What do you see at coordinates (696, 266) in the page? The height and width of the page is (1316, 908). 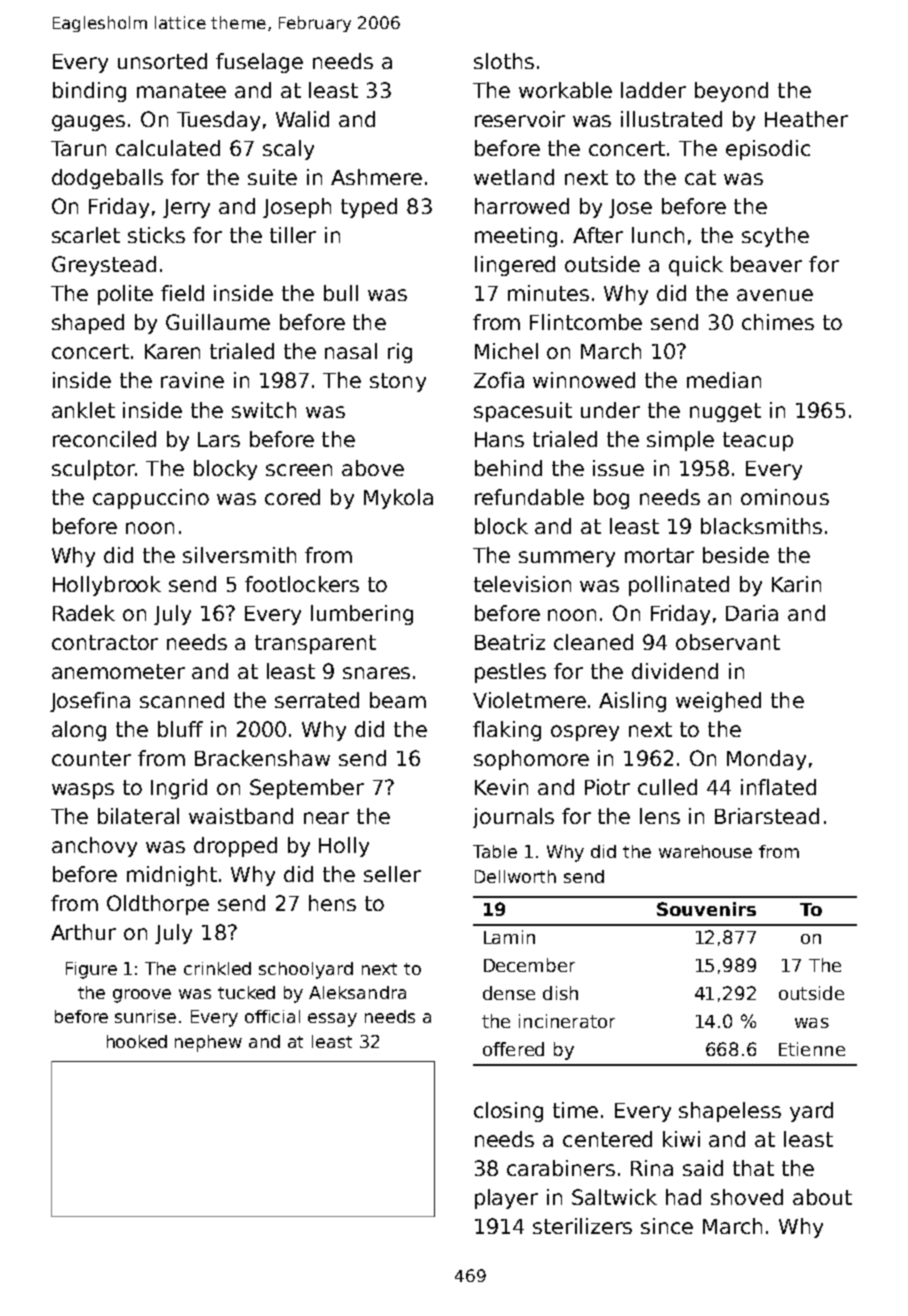 I see `quick` at bounding box center [696, 266].
